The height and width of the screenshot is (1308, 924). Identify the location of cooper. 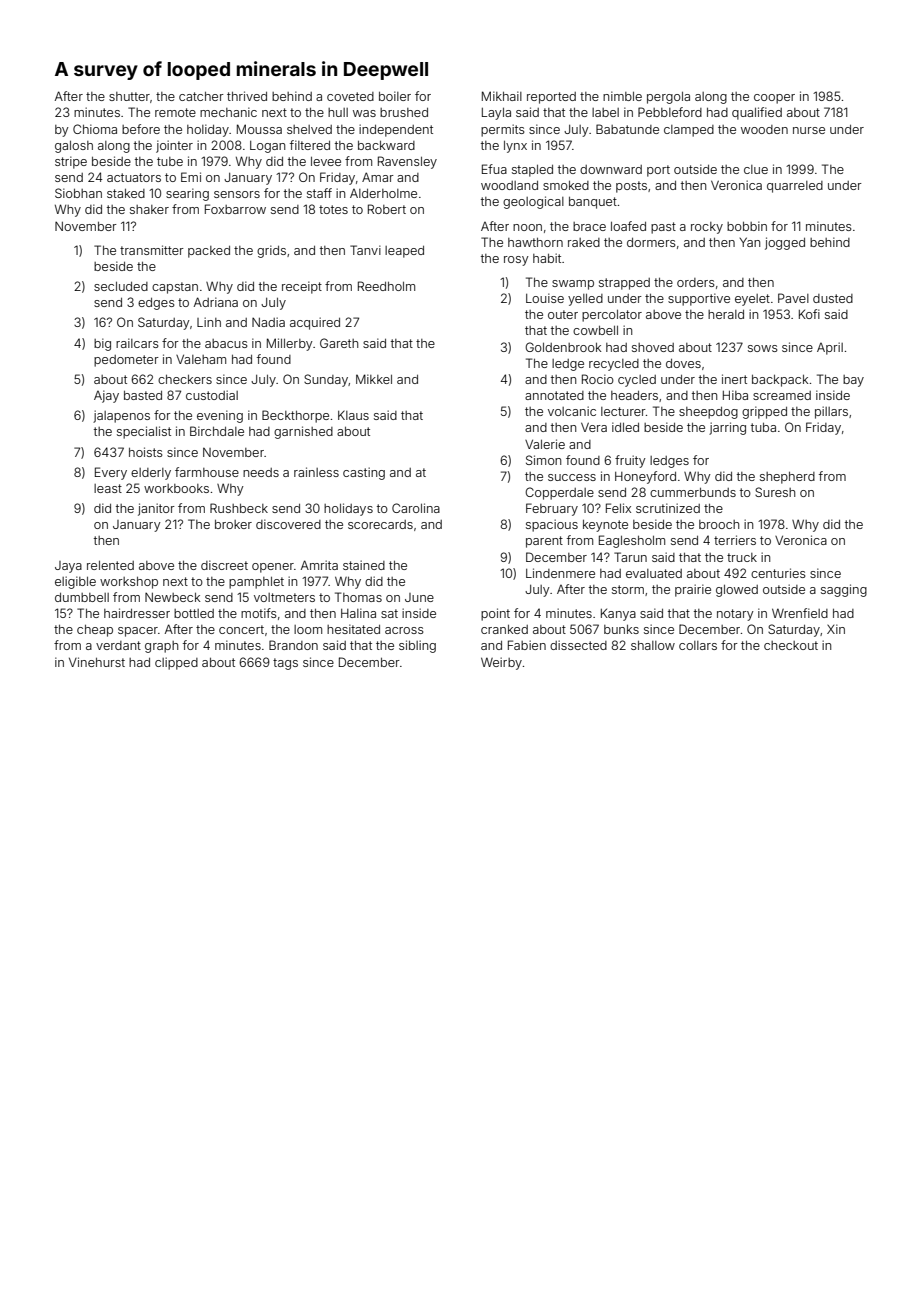
(774, 99).
